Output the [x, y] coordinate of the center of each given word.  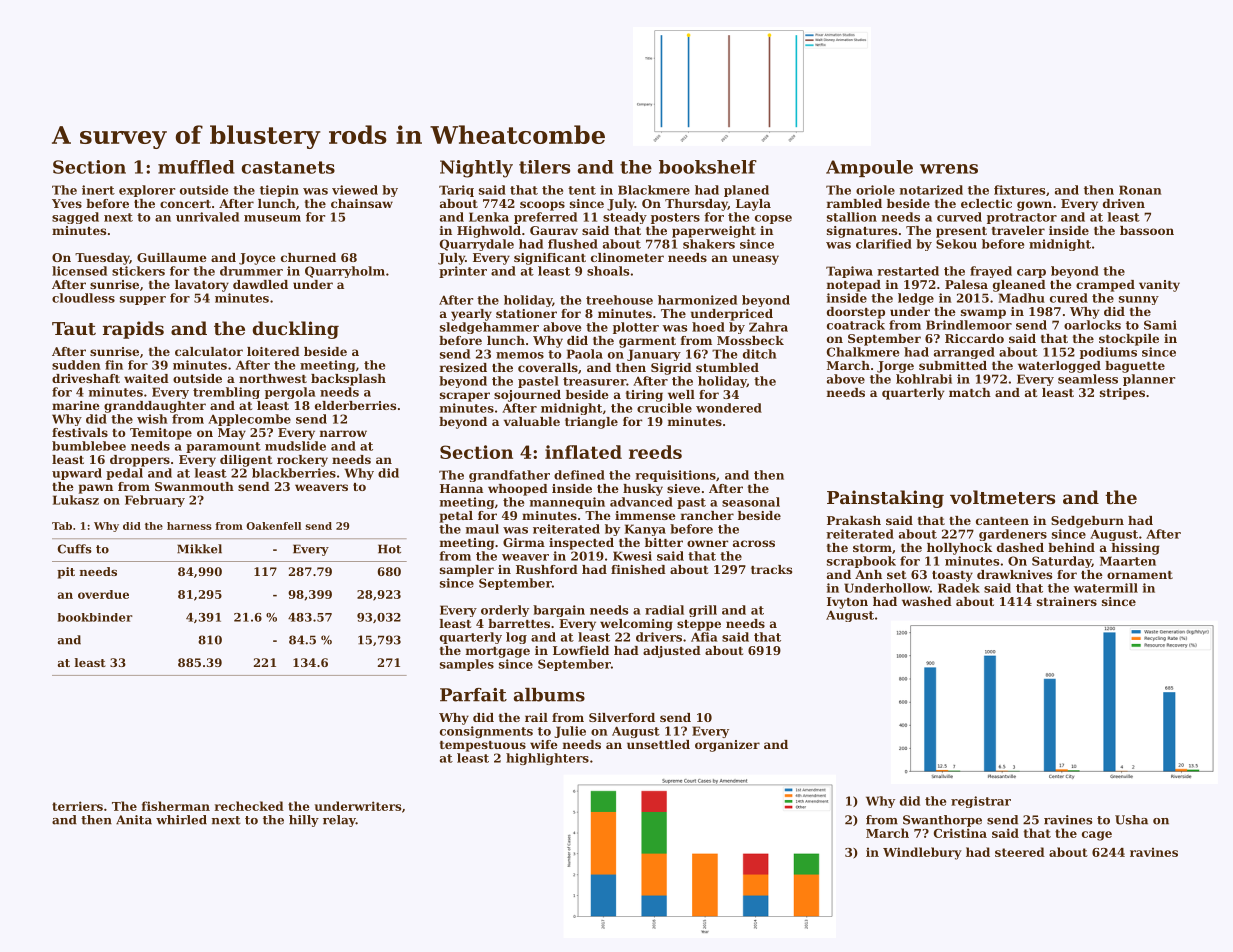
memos [520, 355]
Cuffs [75, 549]
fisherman [176, 806]
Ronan [1140, 190]
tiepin [279, 191]
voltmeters [1002, 497]
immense [645, 515]
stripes [1122, 394]
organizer [727, 746]
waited [146, 378]
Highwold [489, 232]
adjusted [672, 652]
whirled [181, 820]
